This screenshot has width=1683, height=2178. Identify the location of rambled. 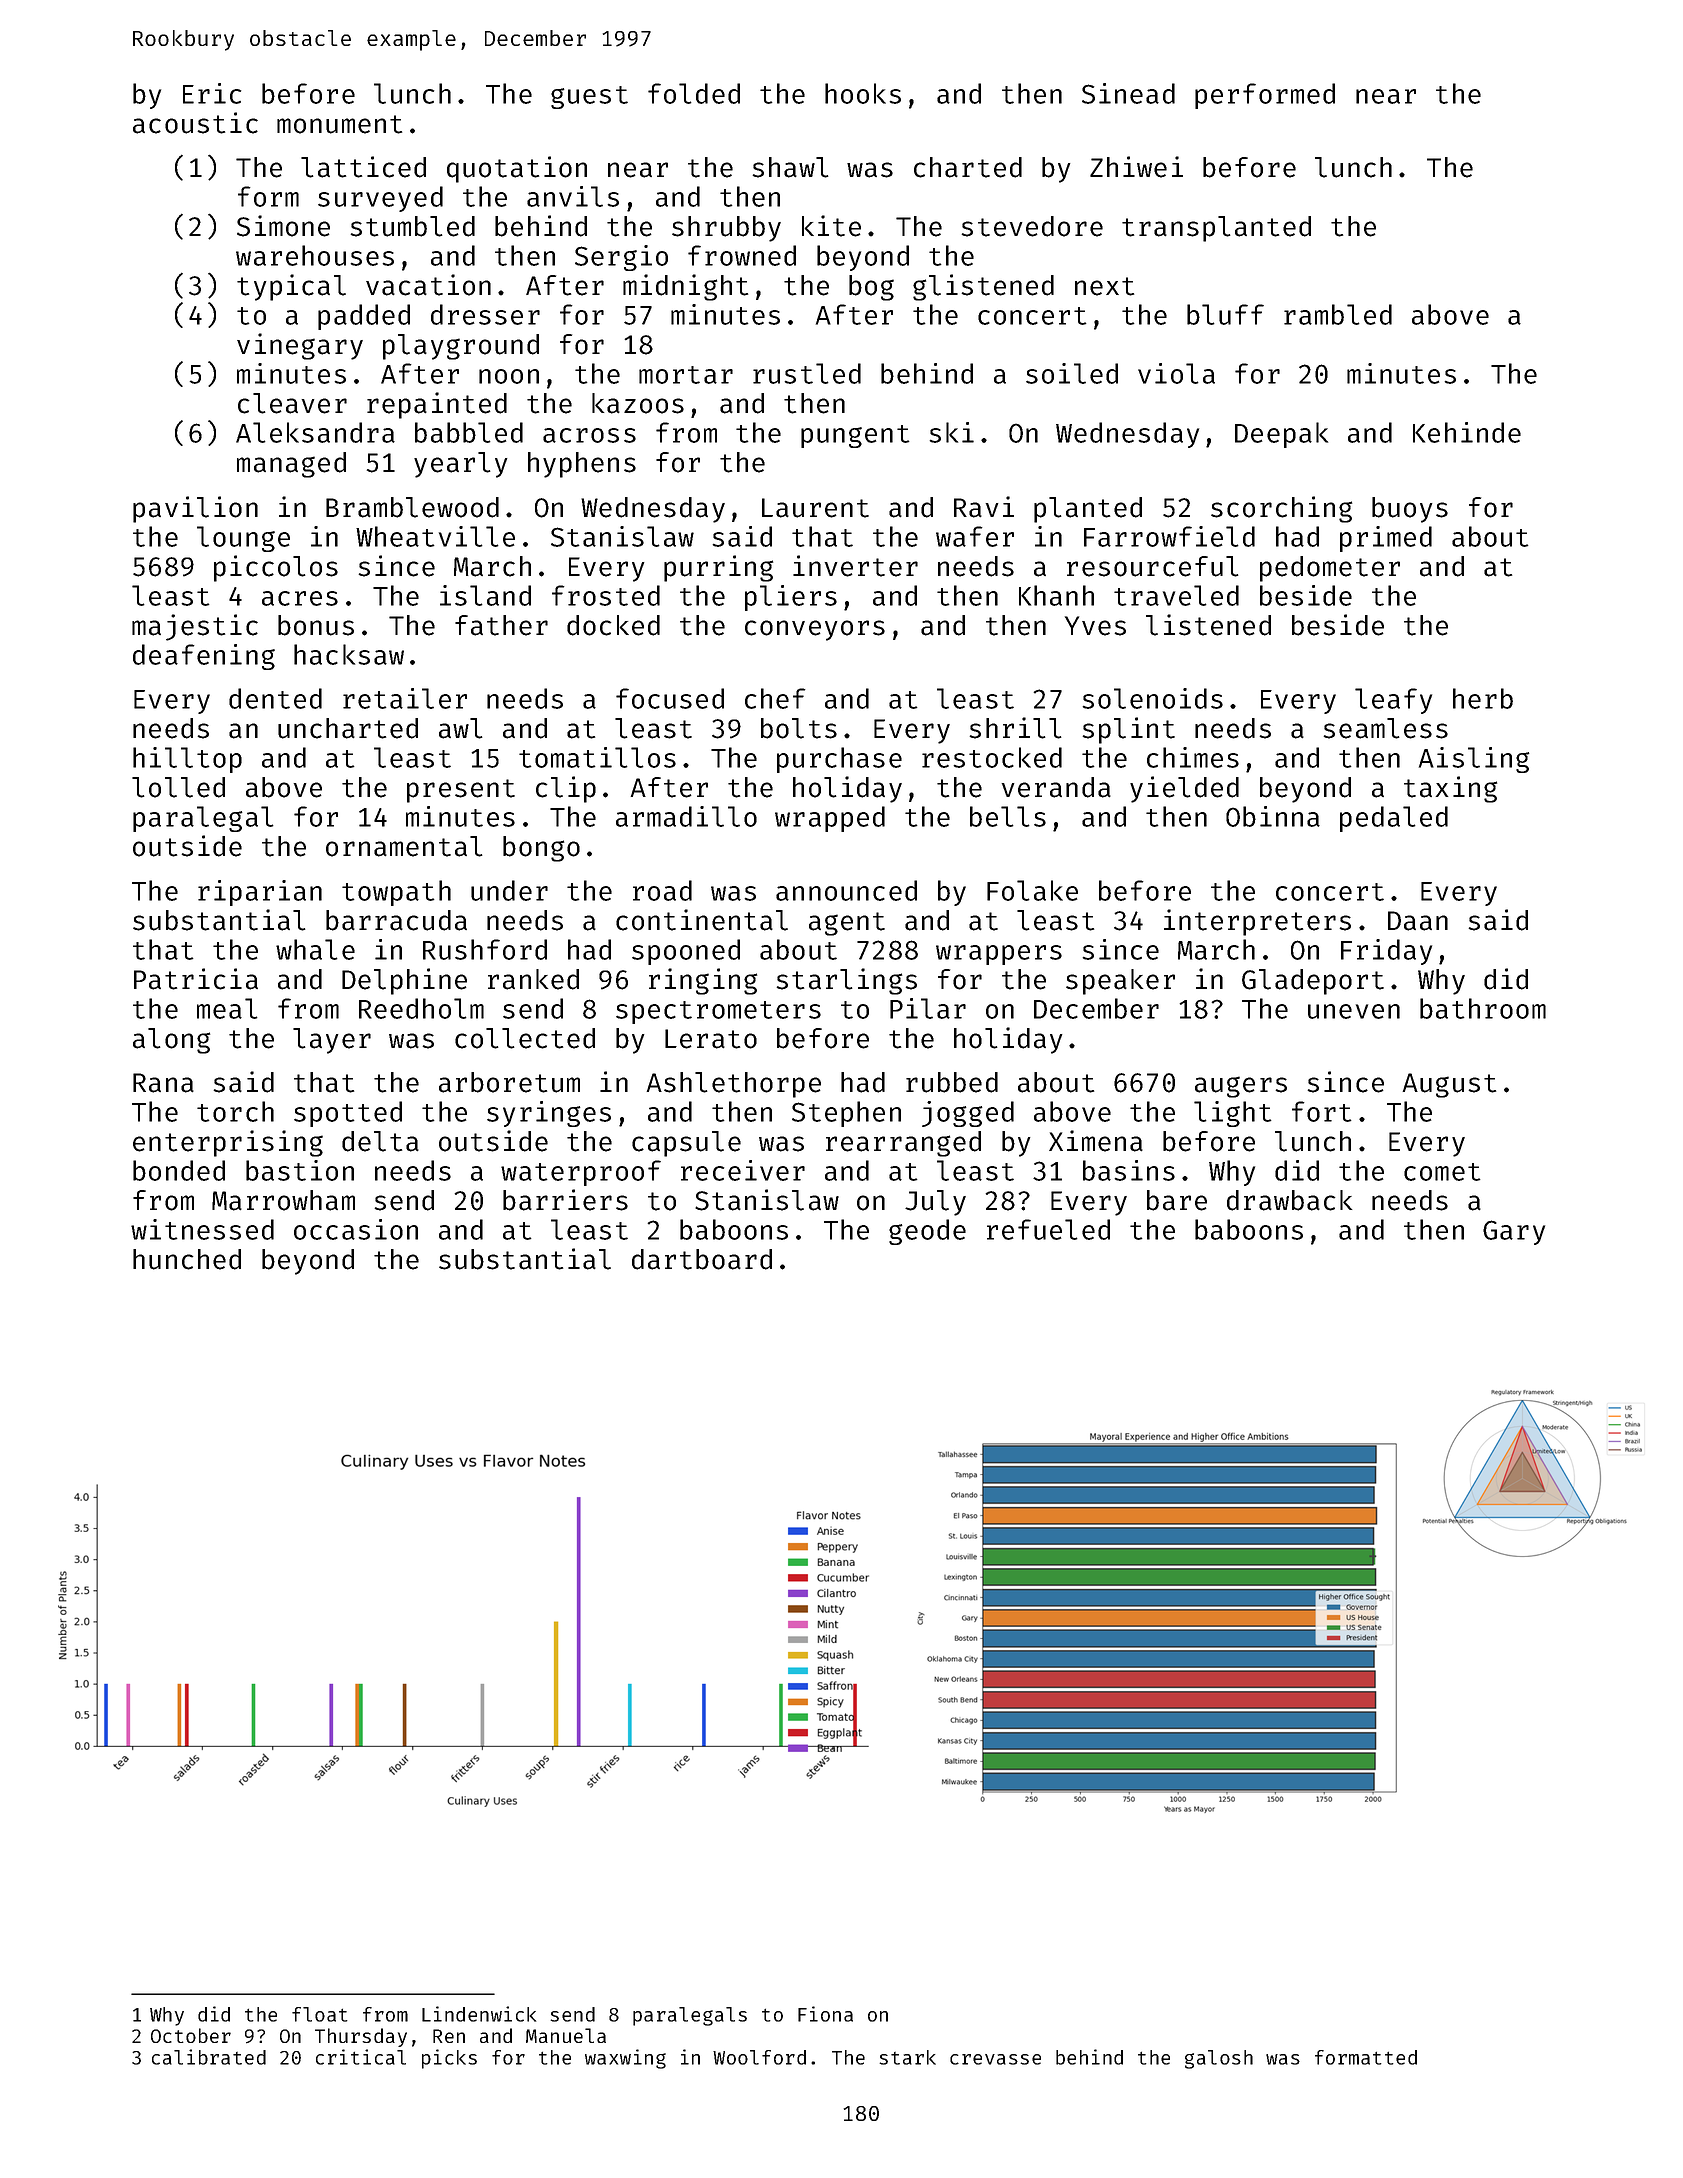
(1338, 314).
